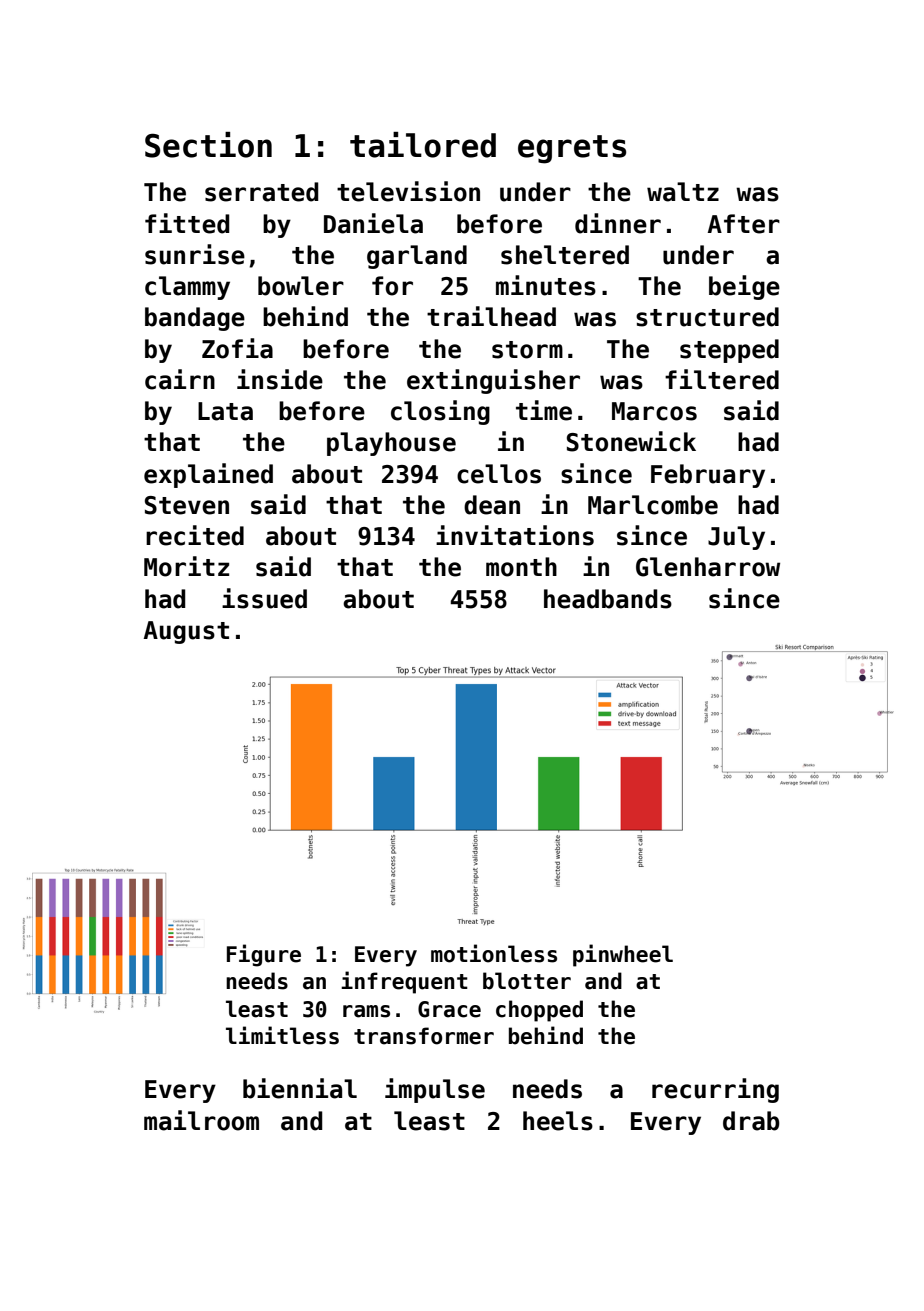 Image resolution: width=924 pixels, height=1311 pixels. I want to click on waltz, so click(683, 192).
